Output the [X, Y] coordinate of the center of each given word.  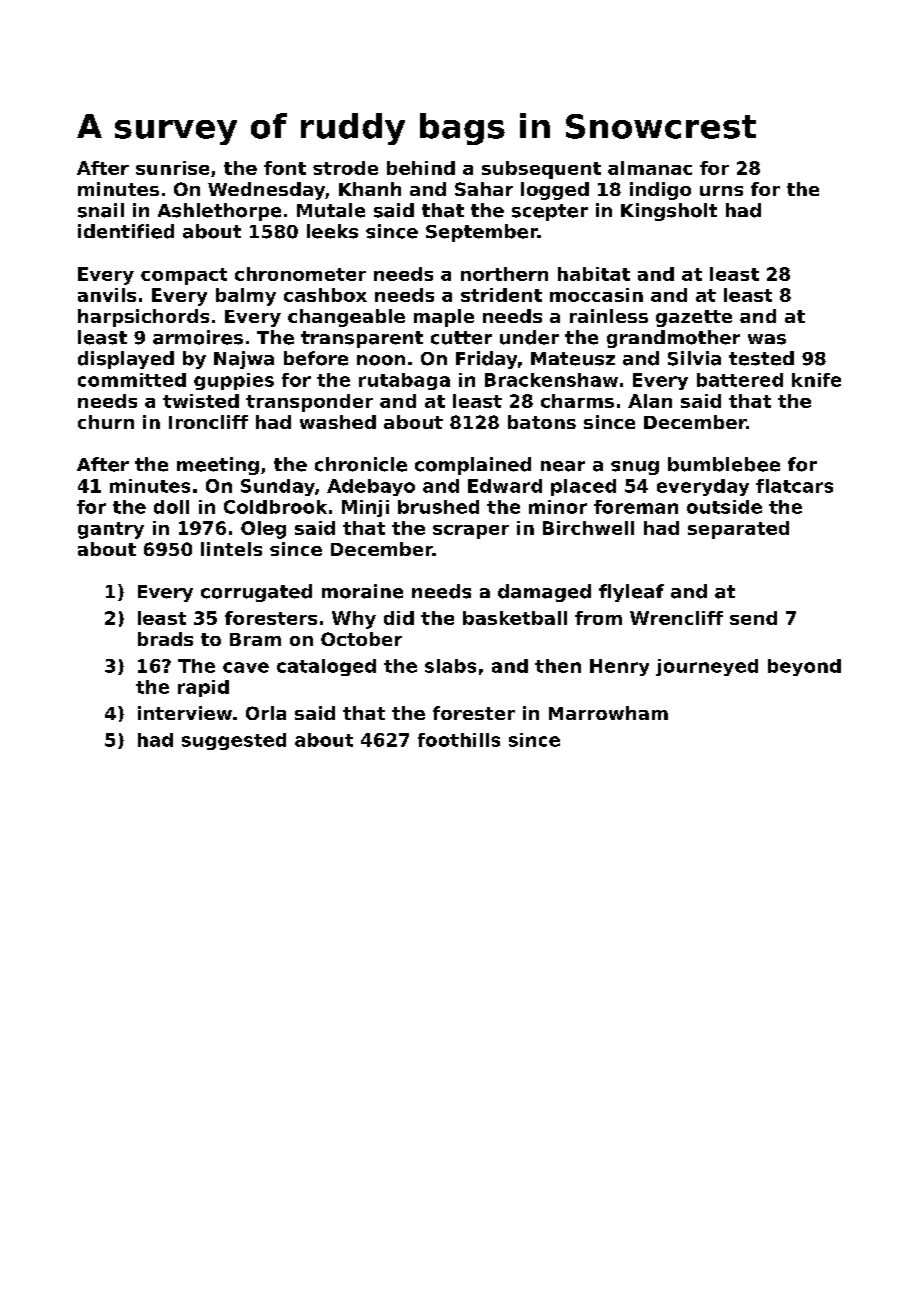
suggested [234, 741]
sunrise [172, 168]
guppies [234, 381]
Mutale [331, 210]
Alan [650, 401]
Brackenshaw [551, 380]
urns [721, 191]
